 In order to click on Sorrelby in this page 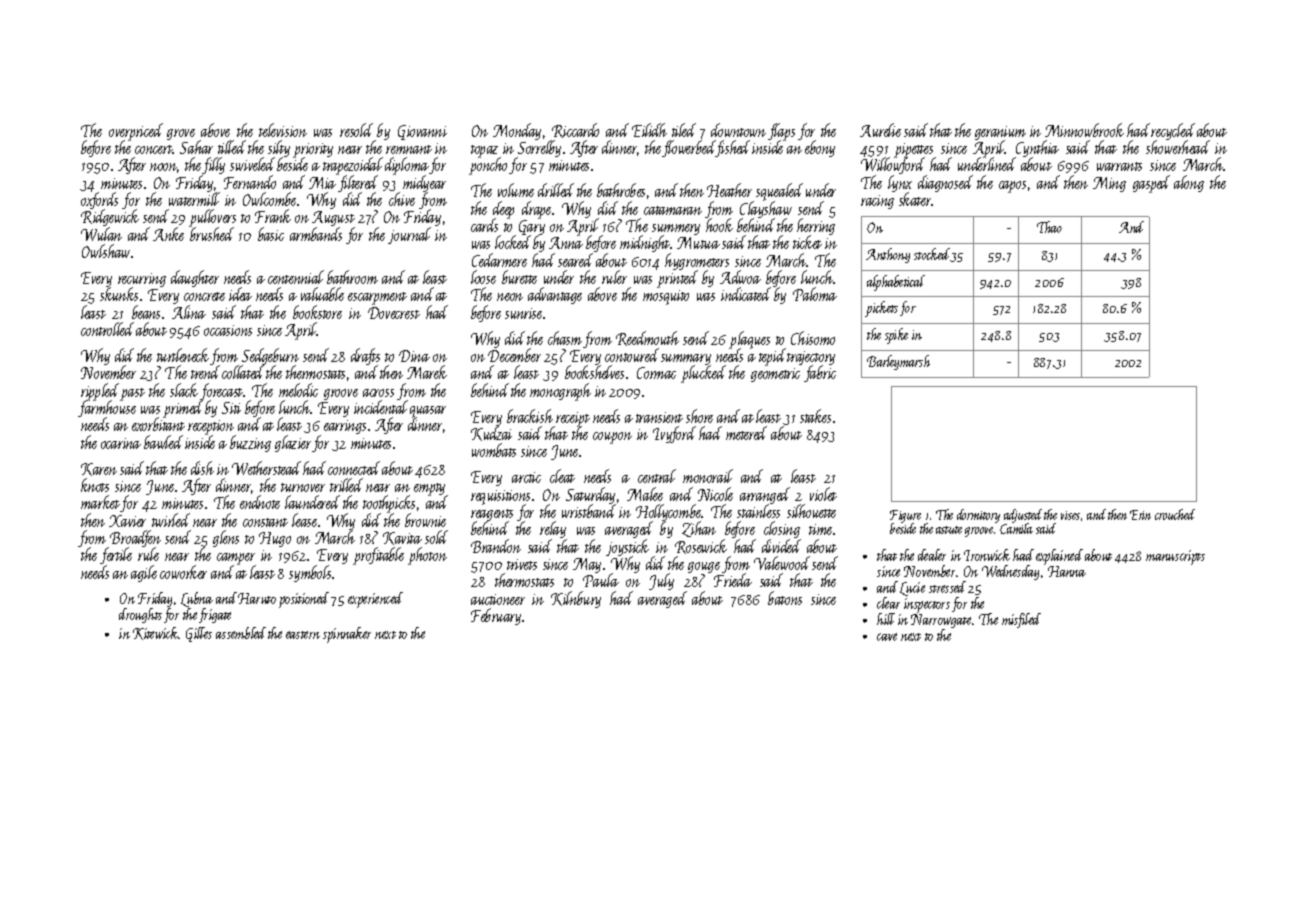, I will do `click(539, 149)`.
